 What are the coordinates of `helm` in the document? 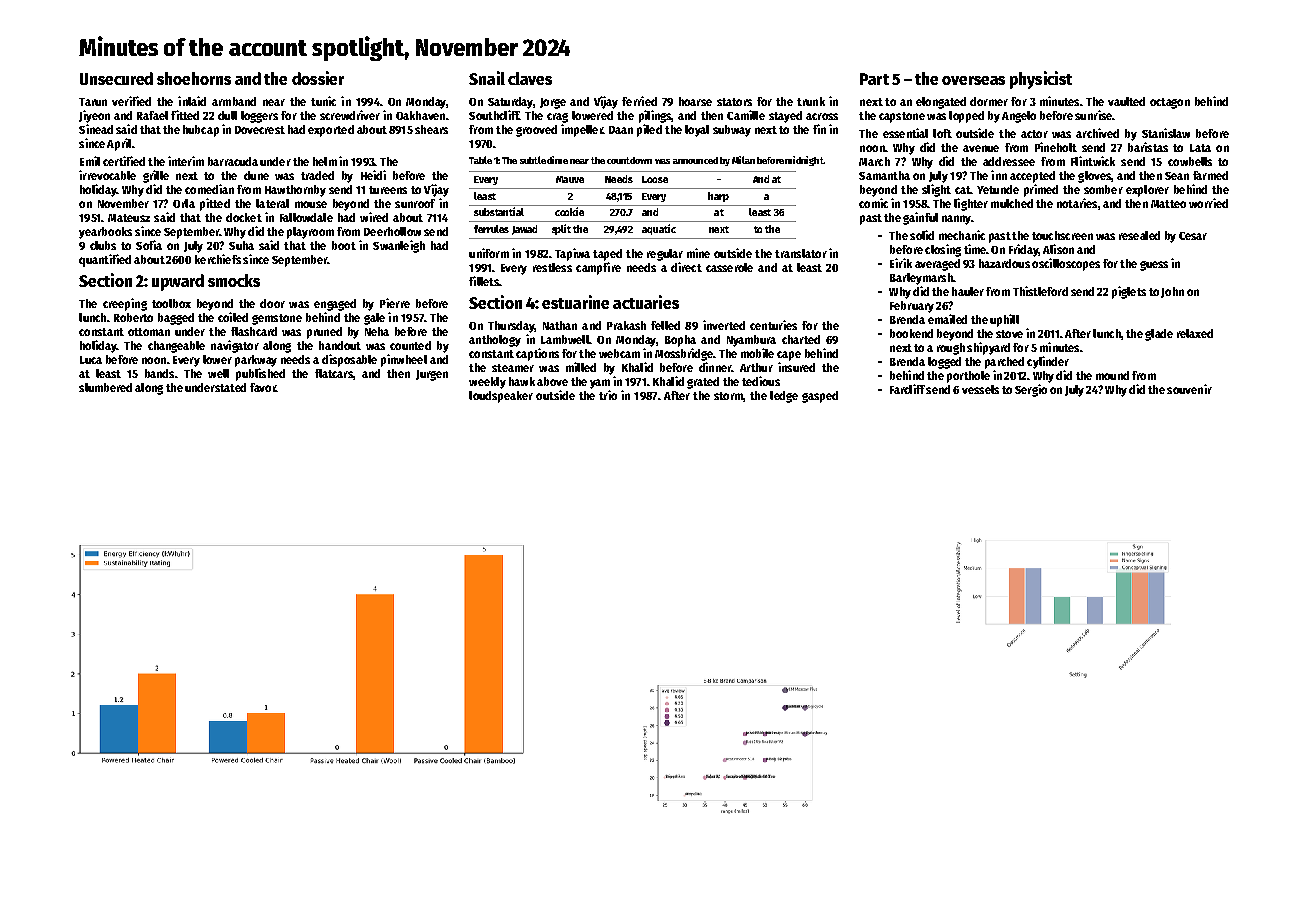 It's located at (325, 161).
